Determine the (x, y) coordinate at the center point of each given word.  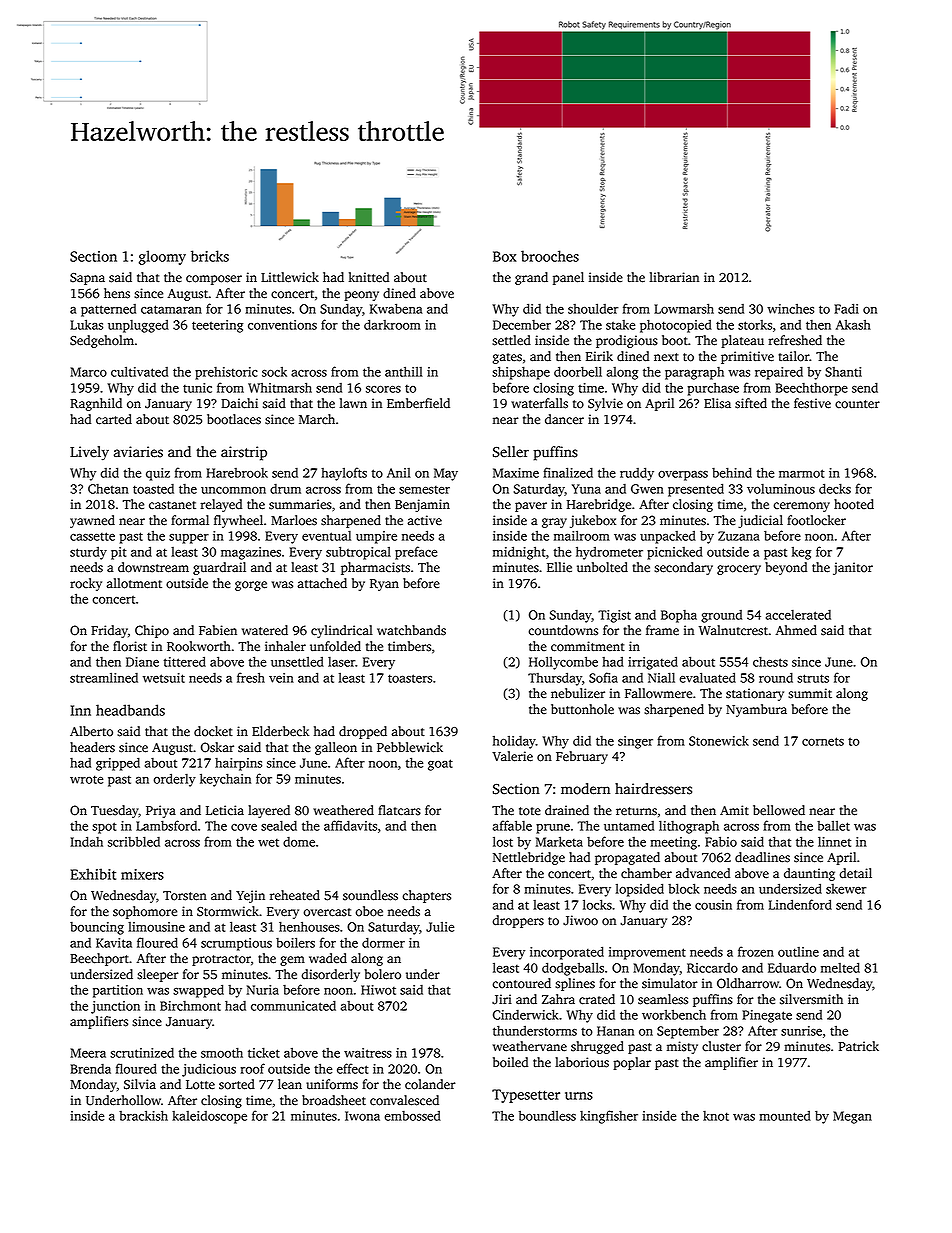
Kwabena (396, 308)
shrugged (597, 1047)
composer (214, 280)
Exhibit (93, 874)
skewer (846, 889)
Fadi (846, 308)
